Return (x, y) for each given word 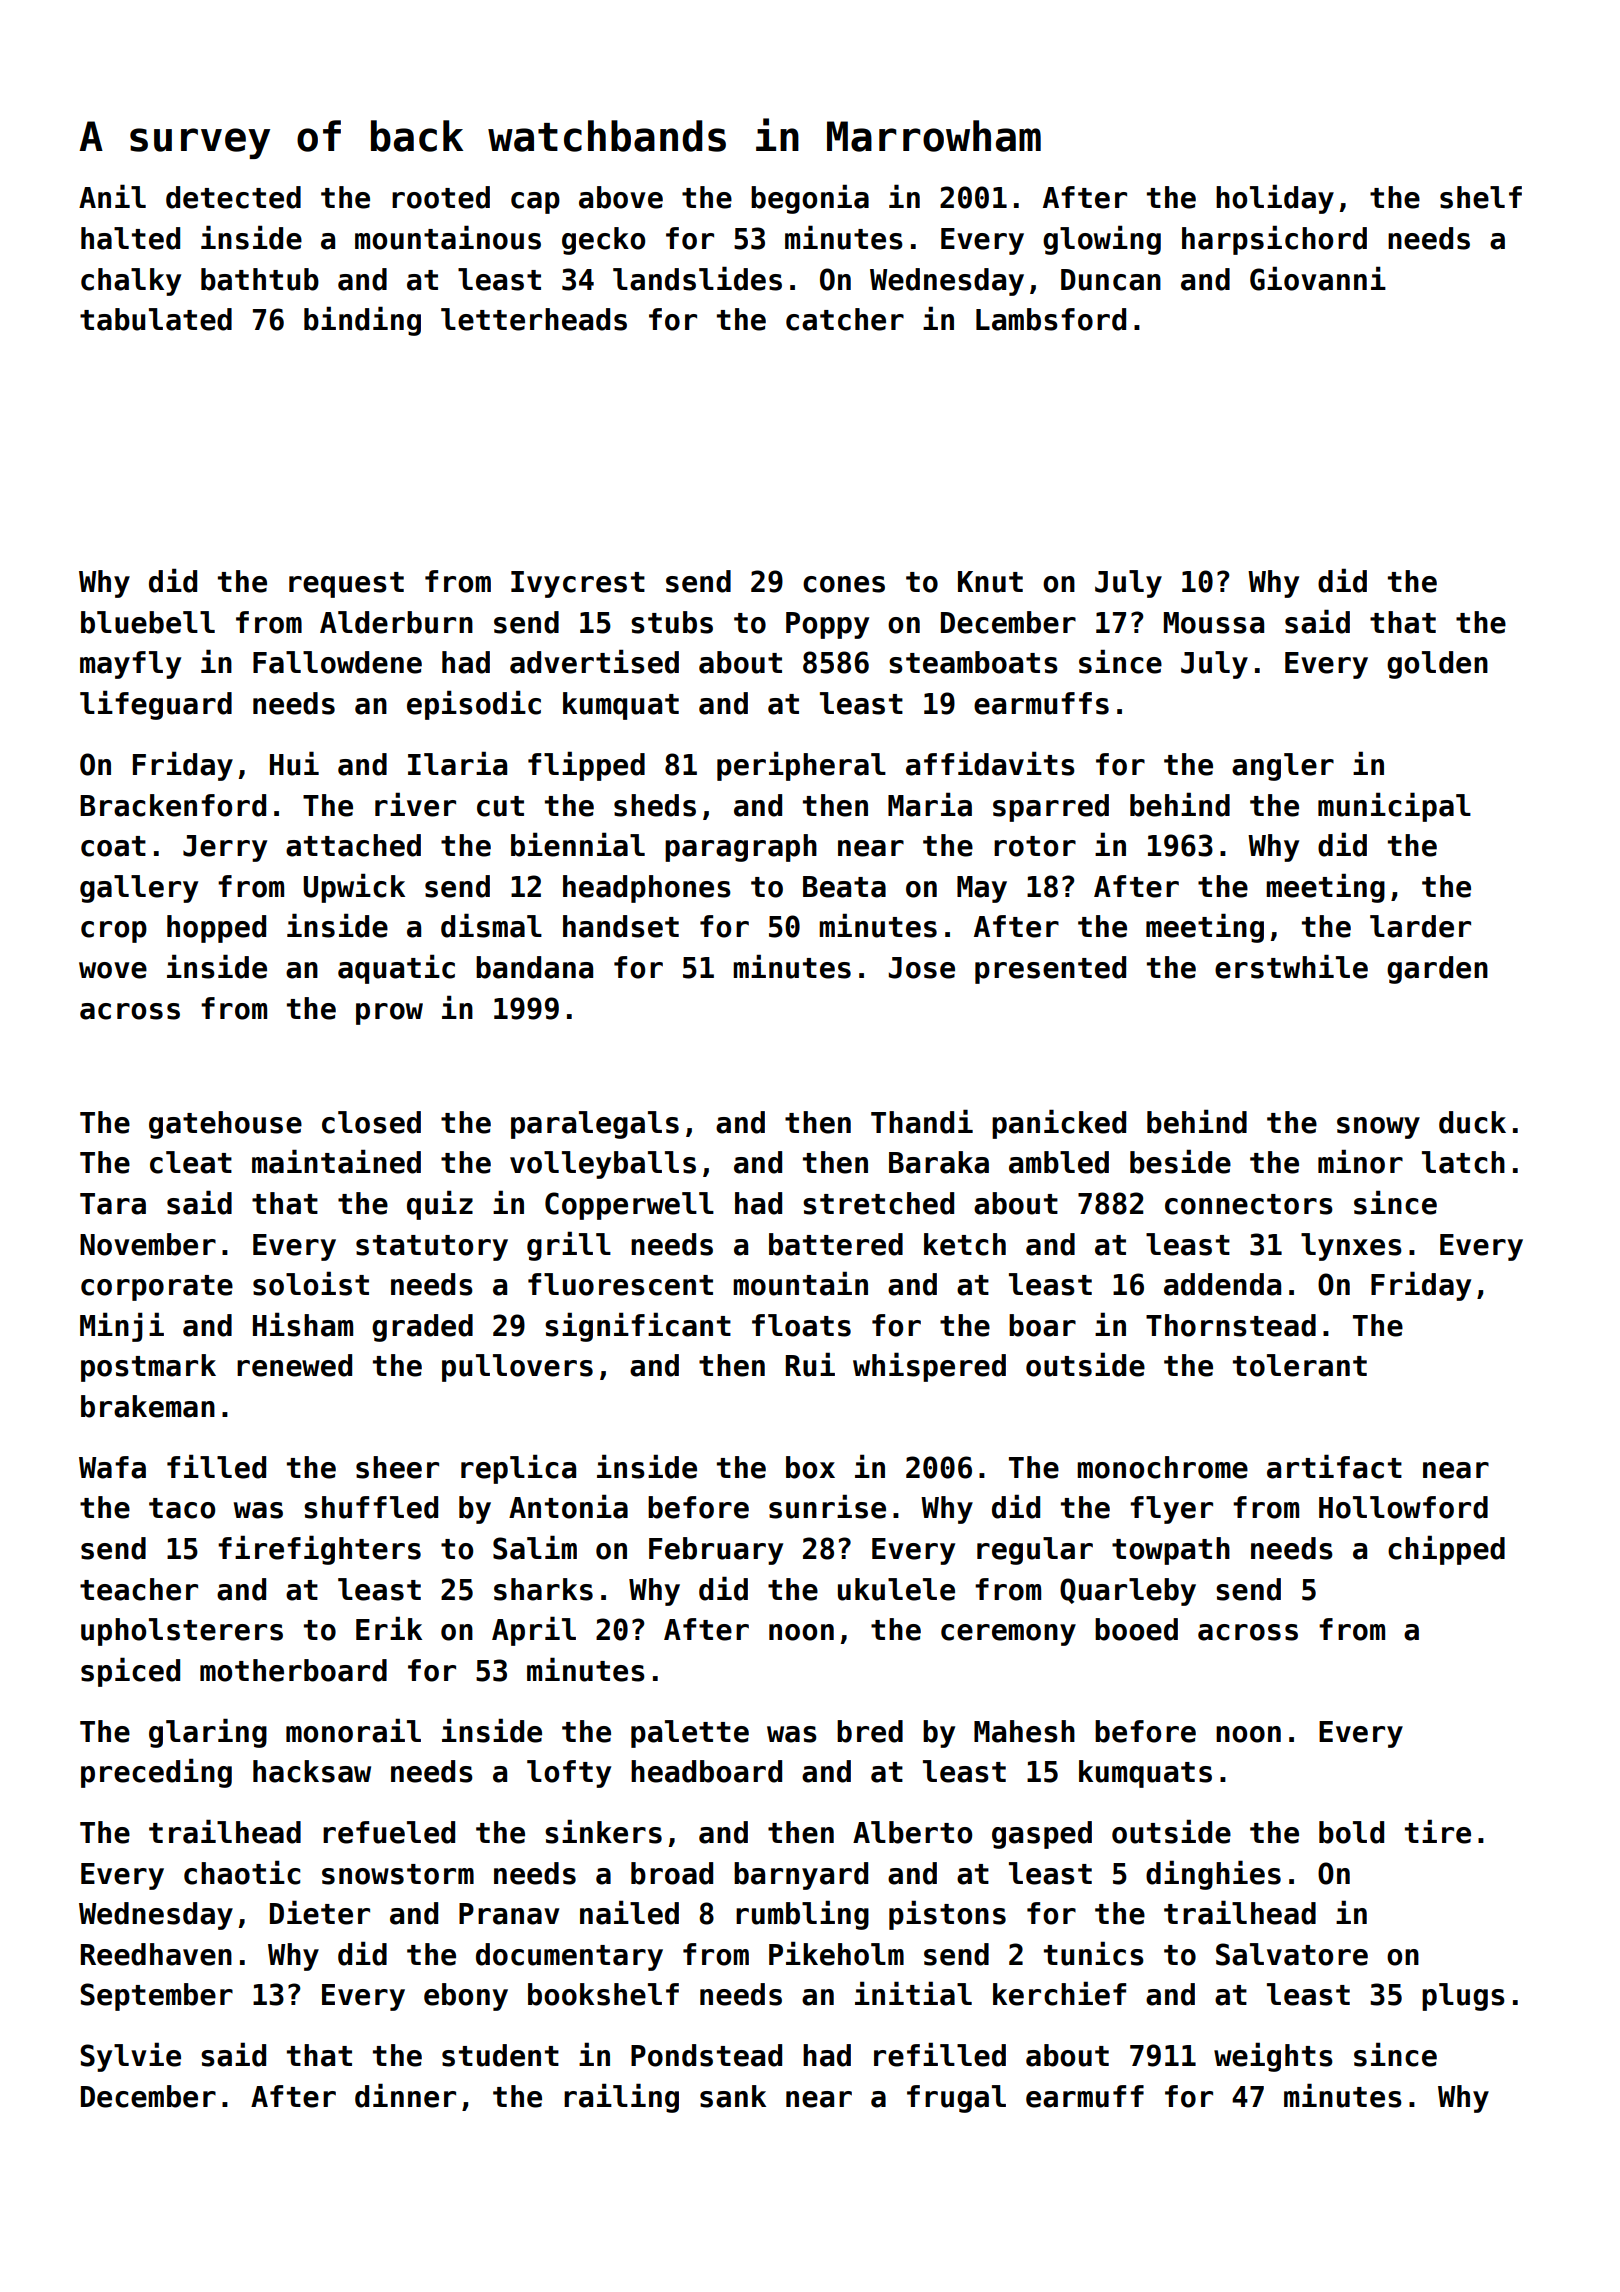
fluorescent (620, 1284)
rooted (441, 197)
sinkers (603, 1831)
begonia (810, 199)
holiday (1275, 199)
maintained (336, 1161)
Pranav (509, 1914)
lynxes (1351, 1247)
